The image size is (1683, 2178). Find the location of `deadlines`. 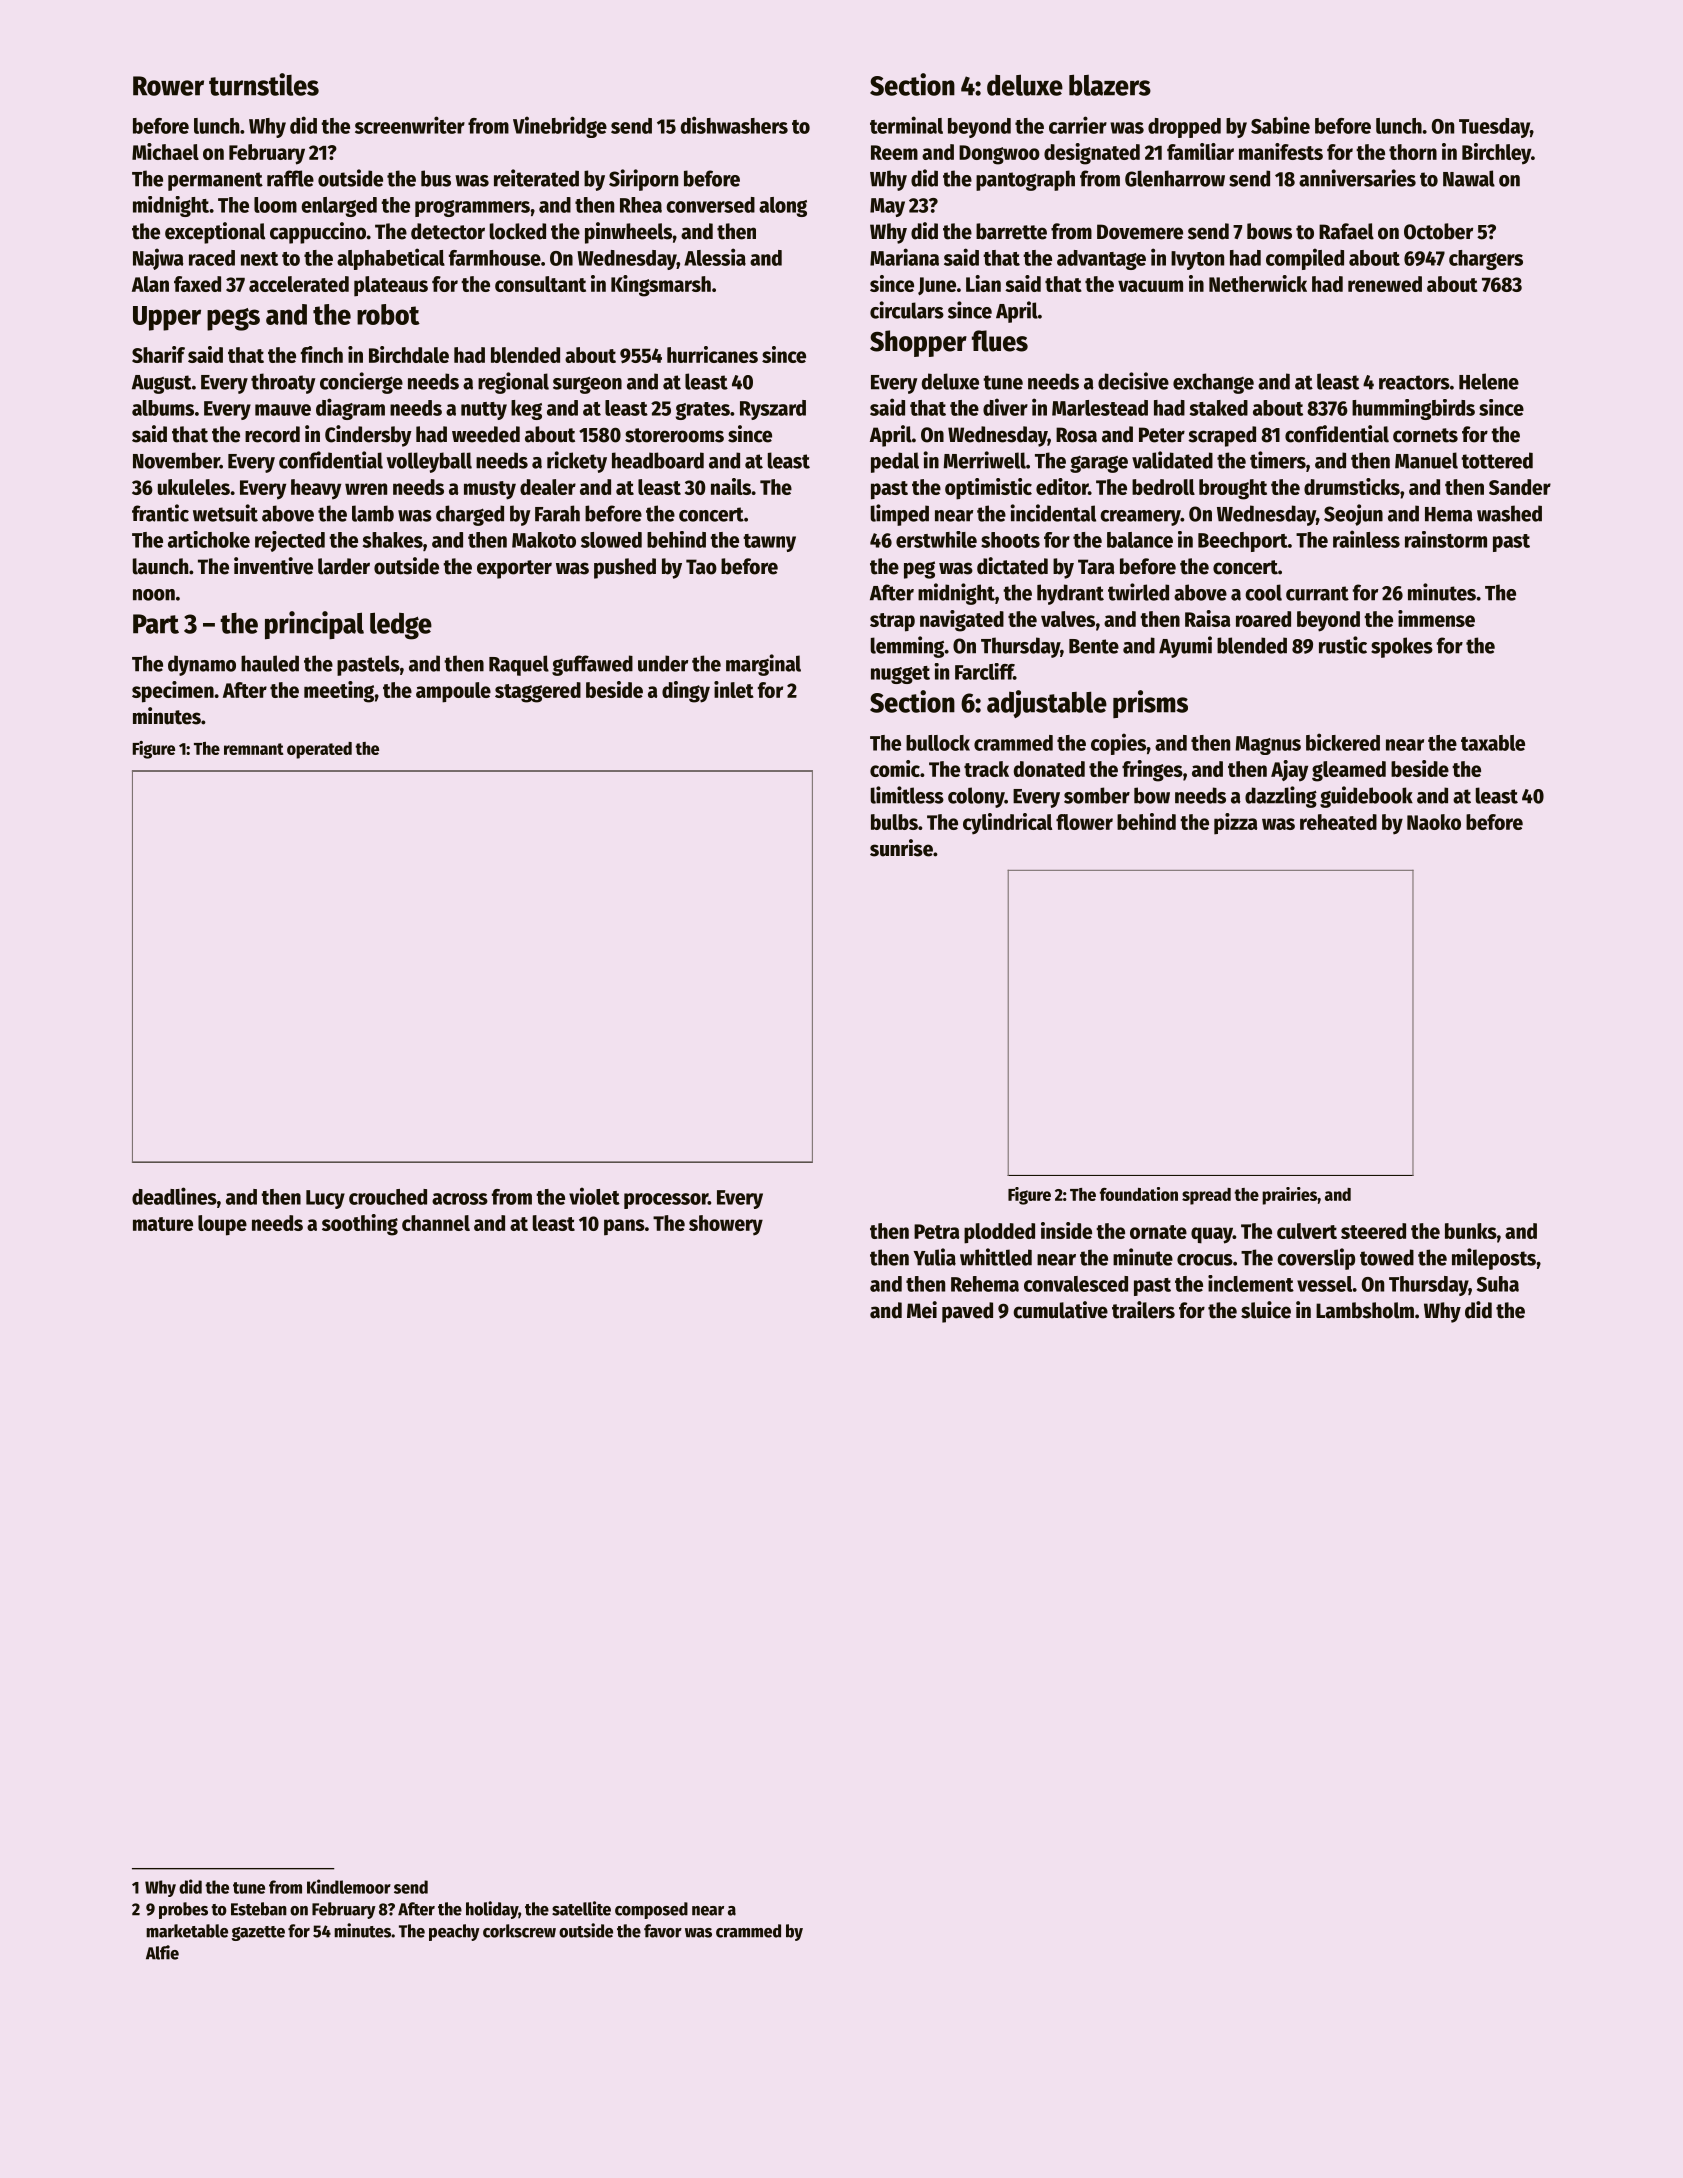

deadlines is located at coordinates (174, 1196).
